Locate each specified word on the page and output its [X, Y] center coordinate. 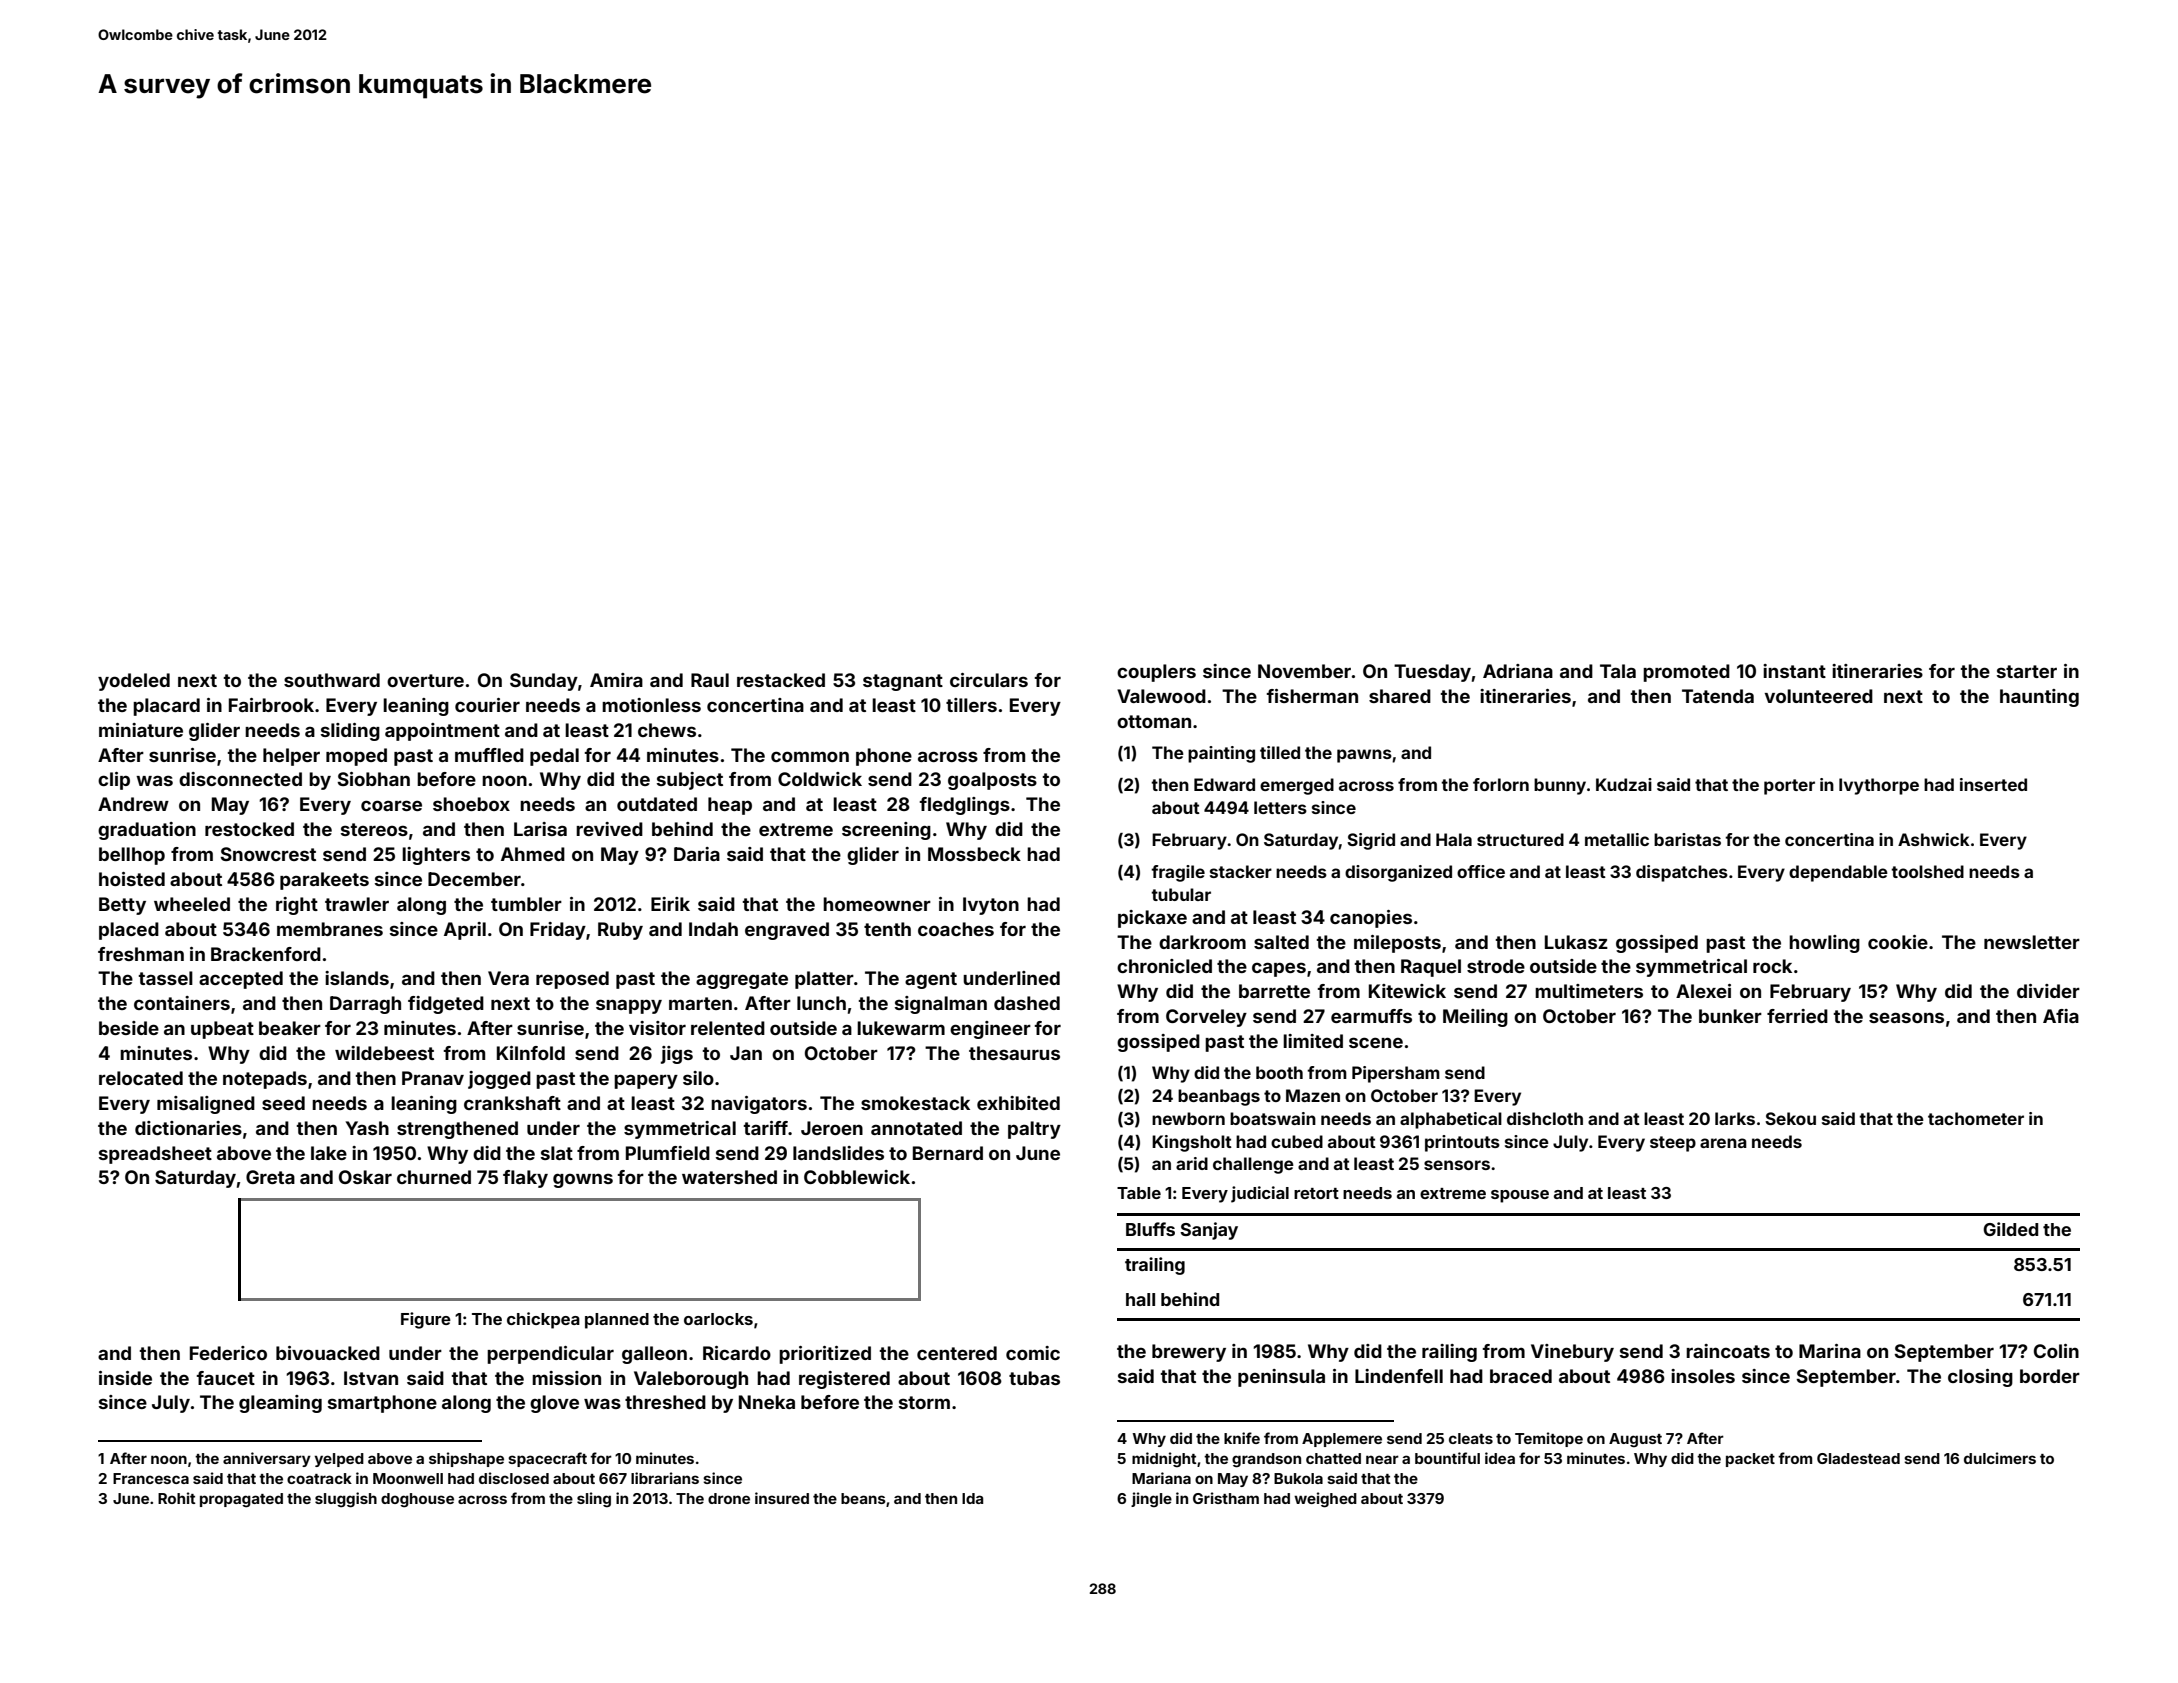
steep [1673, 1144]
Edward [1224, 784]
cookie [1898, 942]
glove [554, 1404]
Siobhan [373, 779]
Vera [508, 978]
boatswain [1273, 1118]
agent [931, 980]
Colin [2056, 1351]
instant [1794, 671]
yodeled [134, 682]
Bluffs [1150, 1229]
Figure [426, 1320]
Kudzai [1624, 784]
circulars [989, 680]
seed [283, 1103]
